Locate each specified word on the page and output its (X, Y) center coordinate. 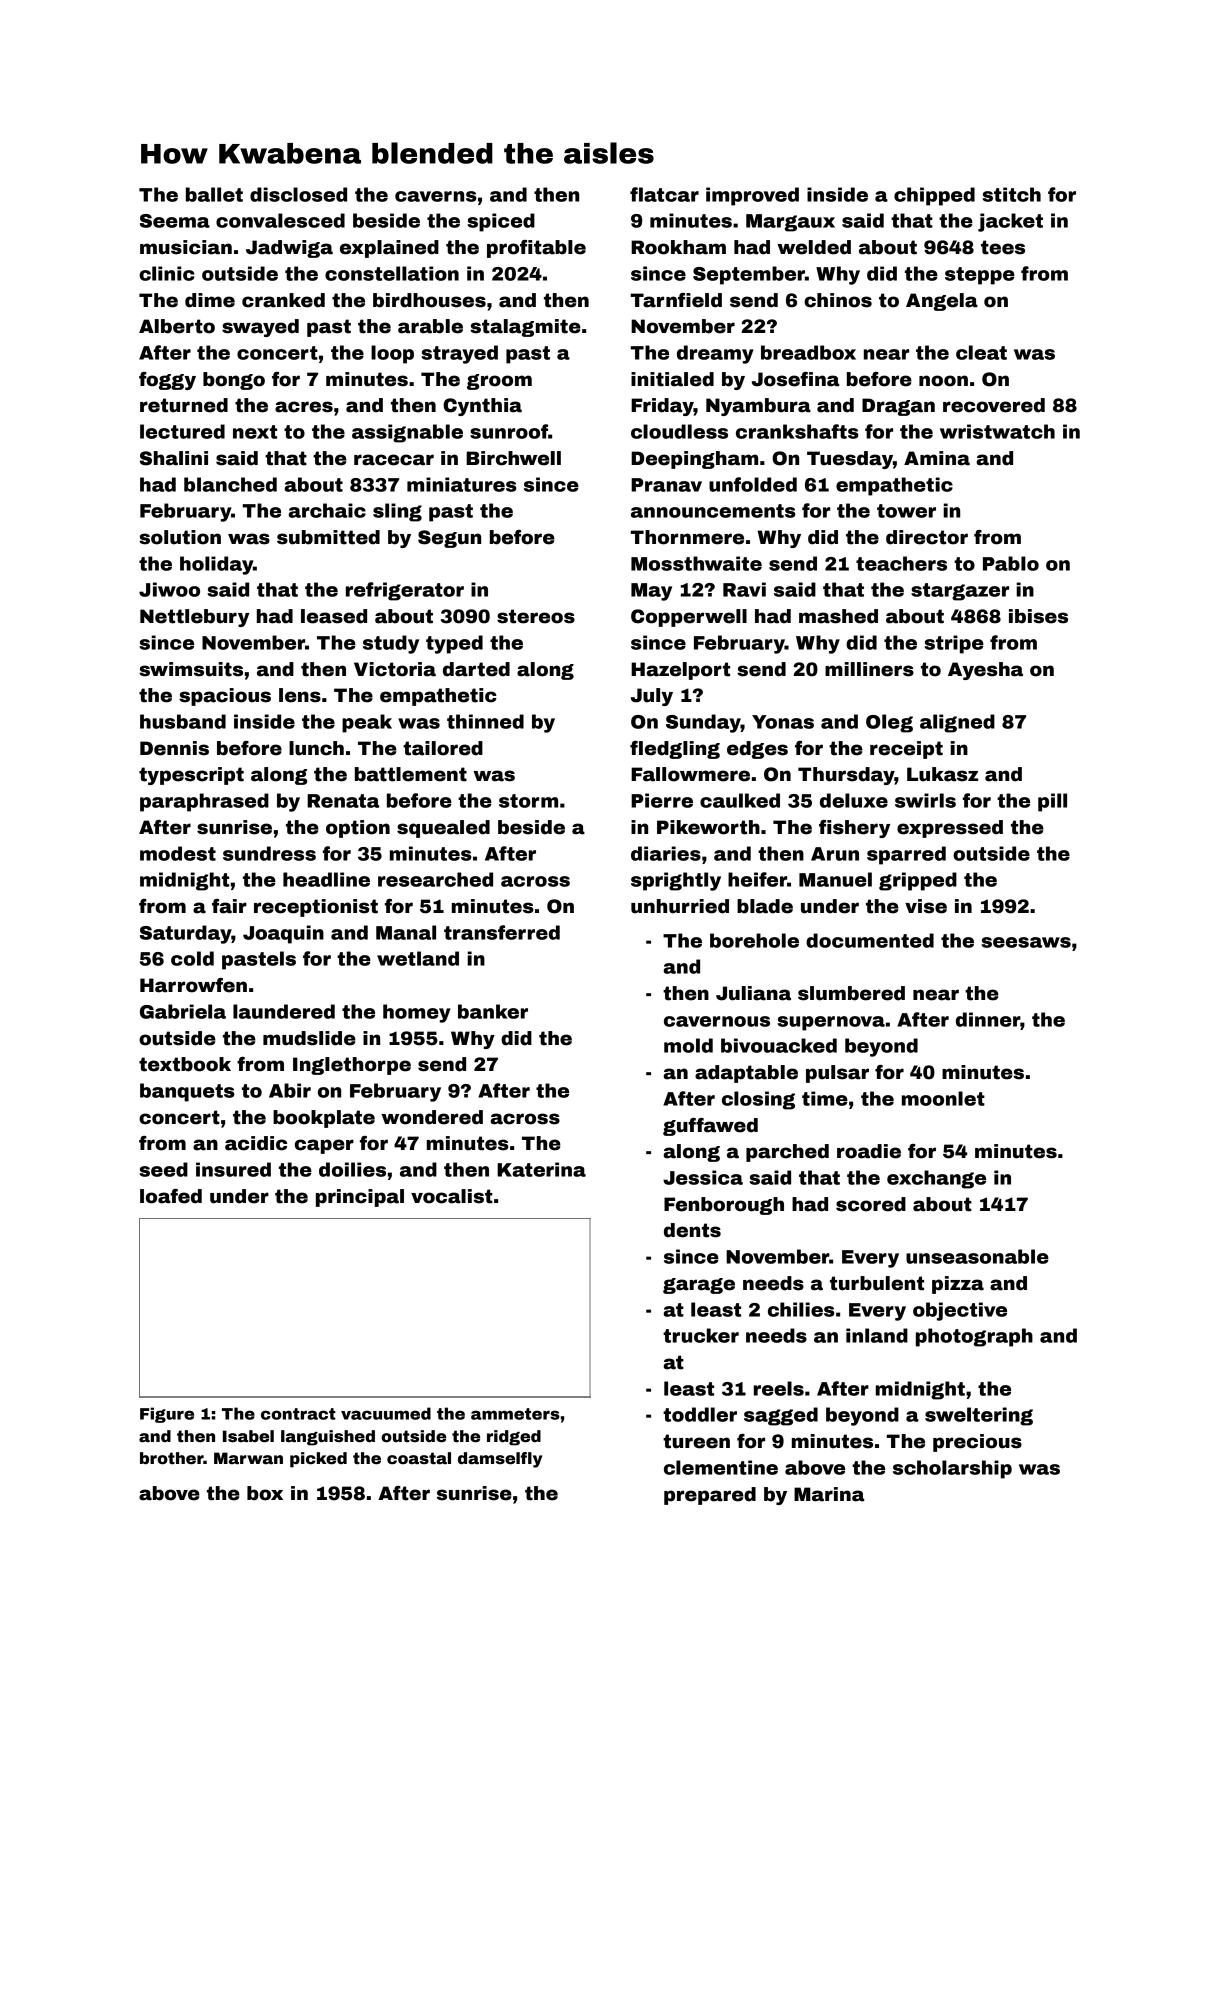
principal (360, 1198)
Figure (167, 1415)
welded (814, 247)
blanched (230, 484)
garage (699, 1286)
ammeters (515, 1414)
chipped (934, 196)
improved (752, 196)
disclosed (298, 194)
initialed (672, 379)
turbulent (877, 1283)
